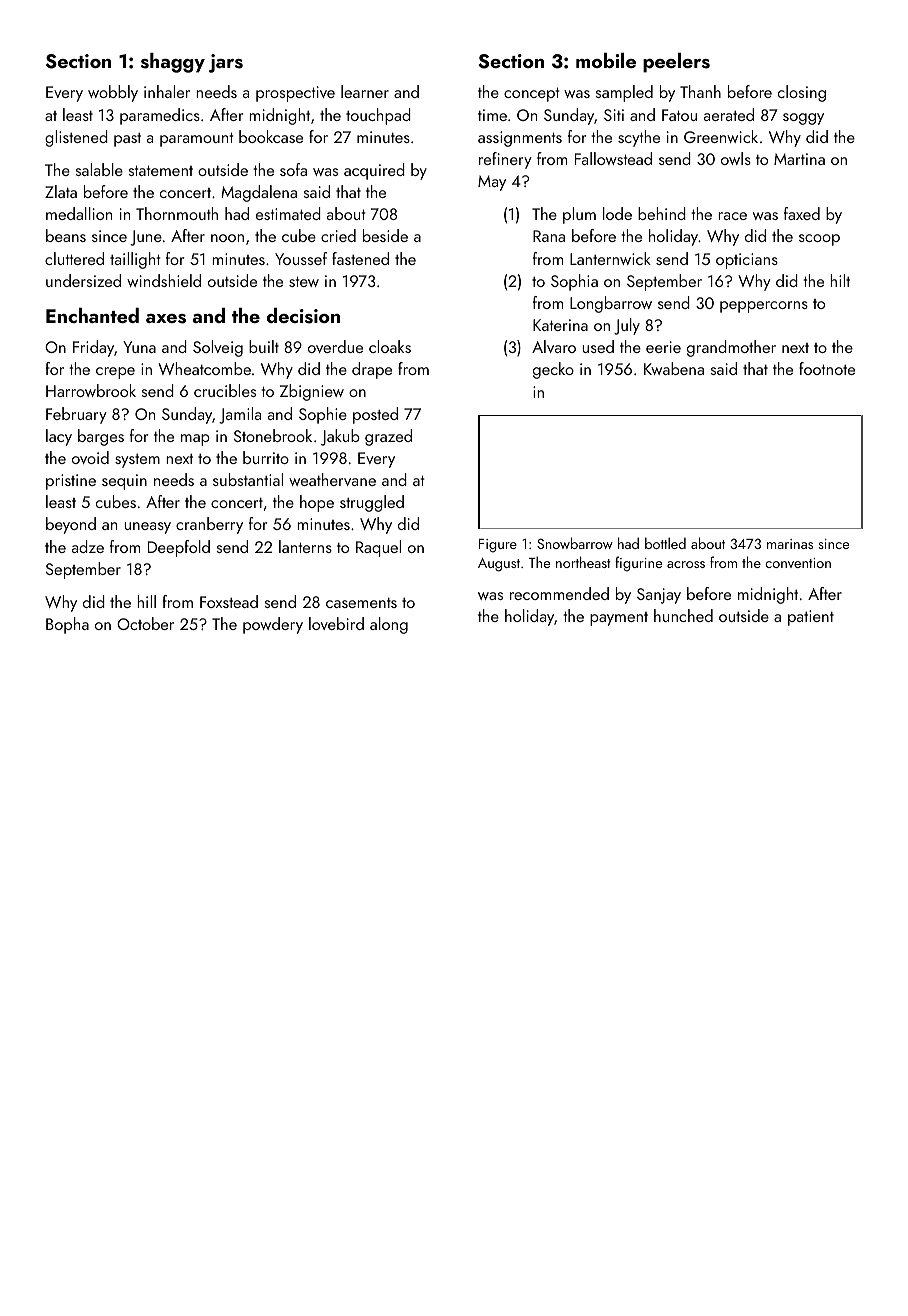 This document has height=1316, width=908. I want to click on cranberry, so click(209, 525).
